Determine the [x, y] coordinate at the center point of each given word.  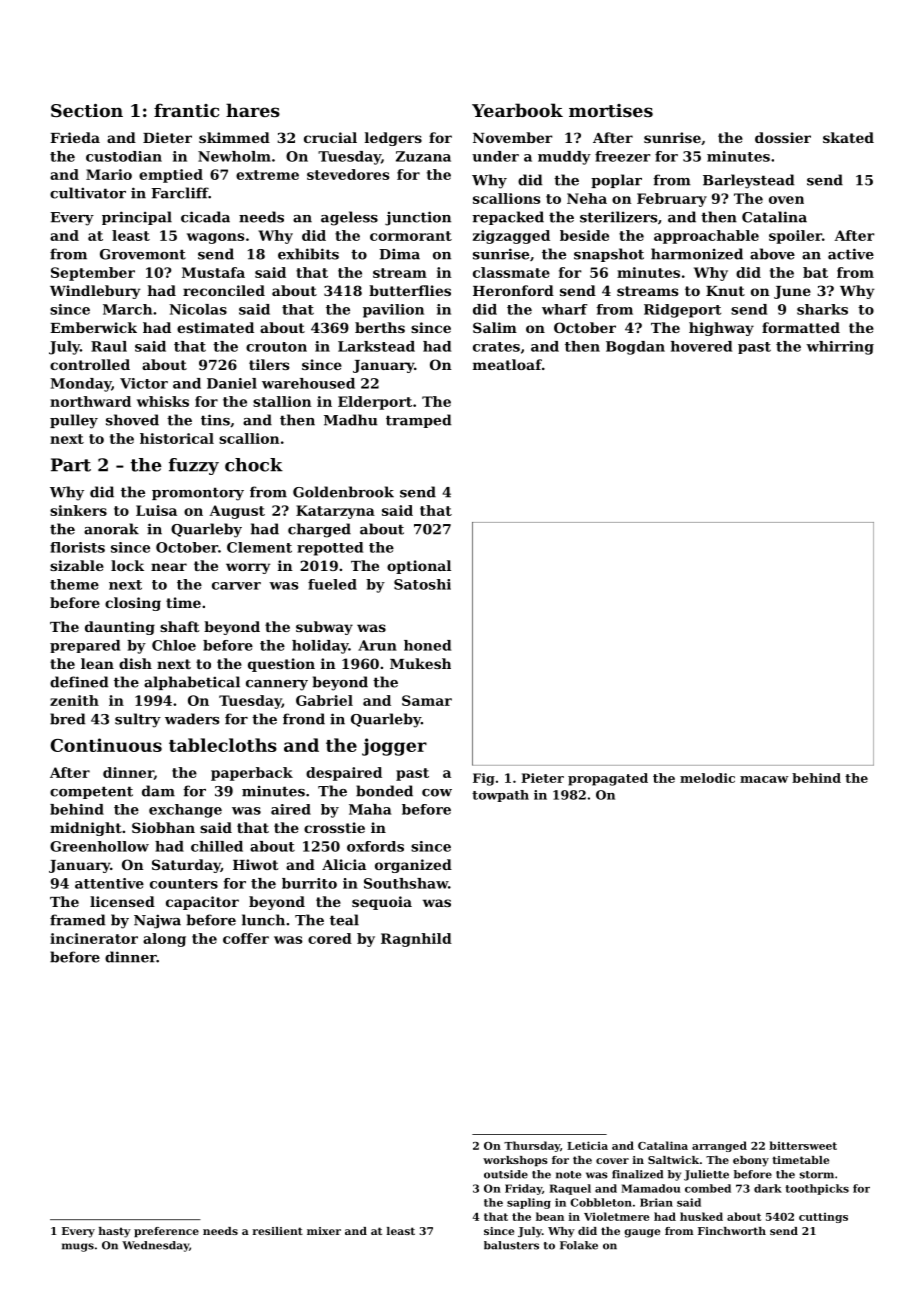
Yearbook [517, 110]
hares [253, 110]
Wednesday [155, 1246]
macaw [764, 779]
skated [848, 137]
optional [419, 567]
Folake [579, 1245]
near [169, 567]
